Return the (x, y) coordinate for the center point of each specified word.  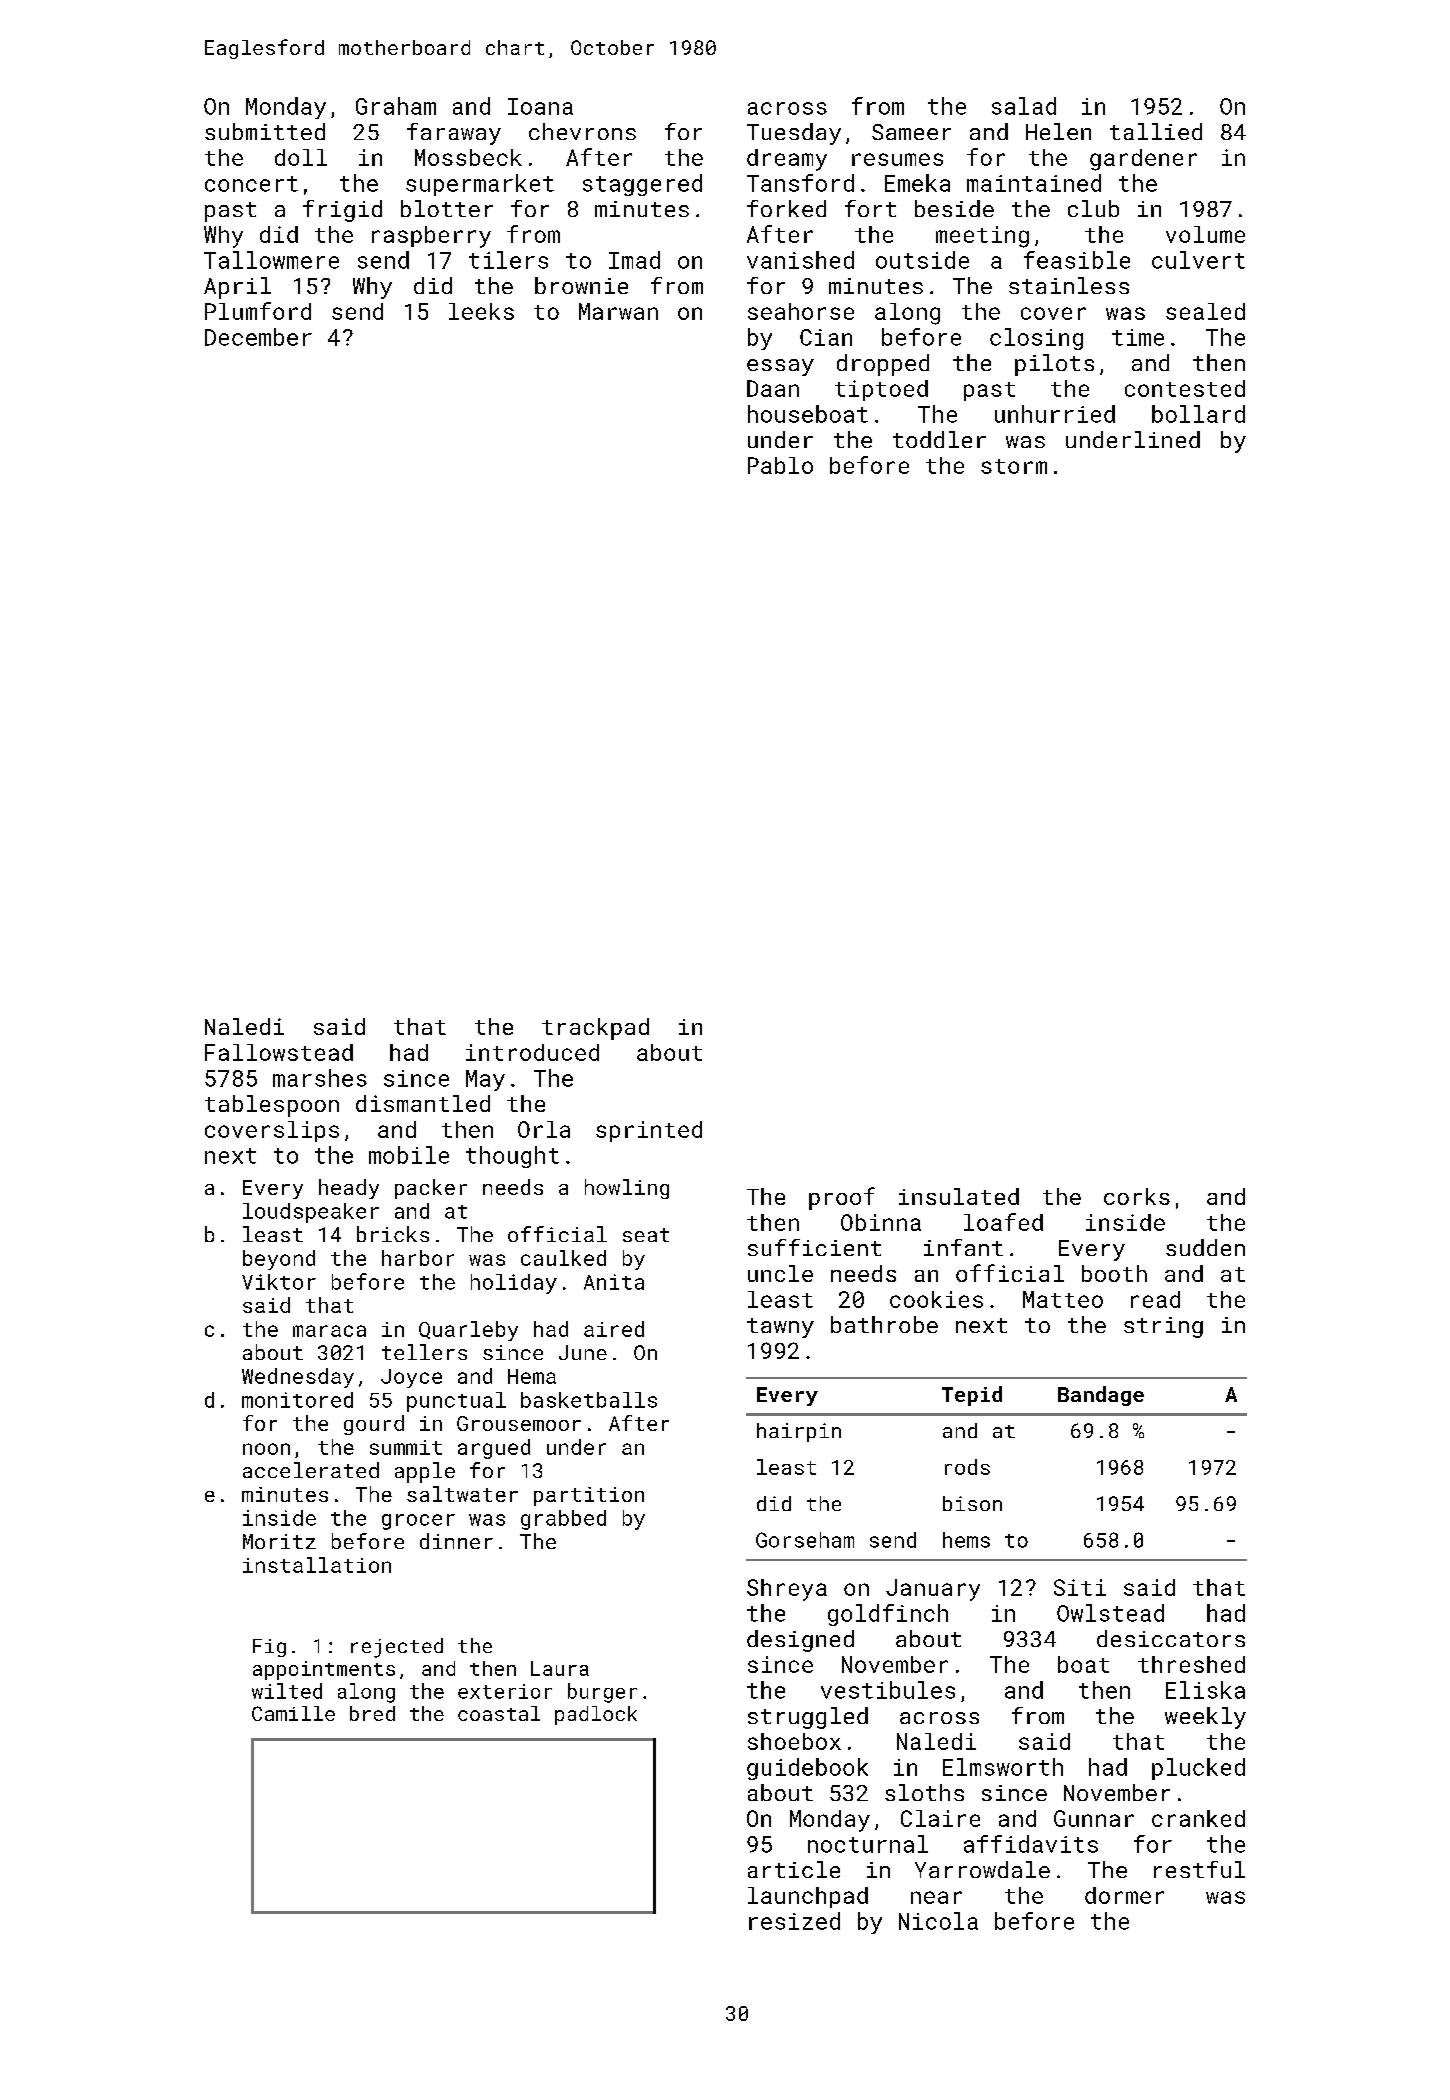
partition (589, 1496)
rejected (397, 1648)
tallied (1156, 131)
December (258, 337)
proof (842, 1198)
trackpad (595, 1029)
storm (1014, 466)
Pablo (780, 465)
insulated (959, 1196)
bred (372, 1713)
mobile (409, 1155)
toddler (939, 439)
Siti (1080, 1587)
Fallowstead (279, 1052)
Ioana (540, 106)
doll (301, 157)
